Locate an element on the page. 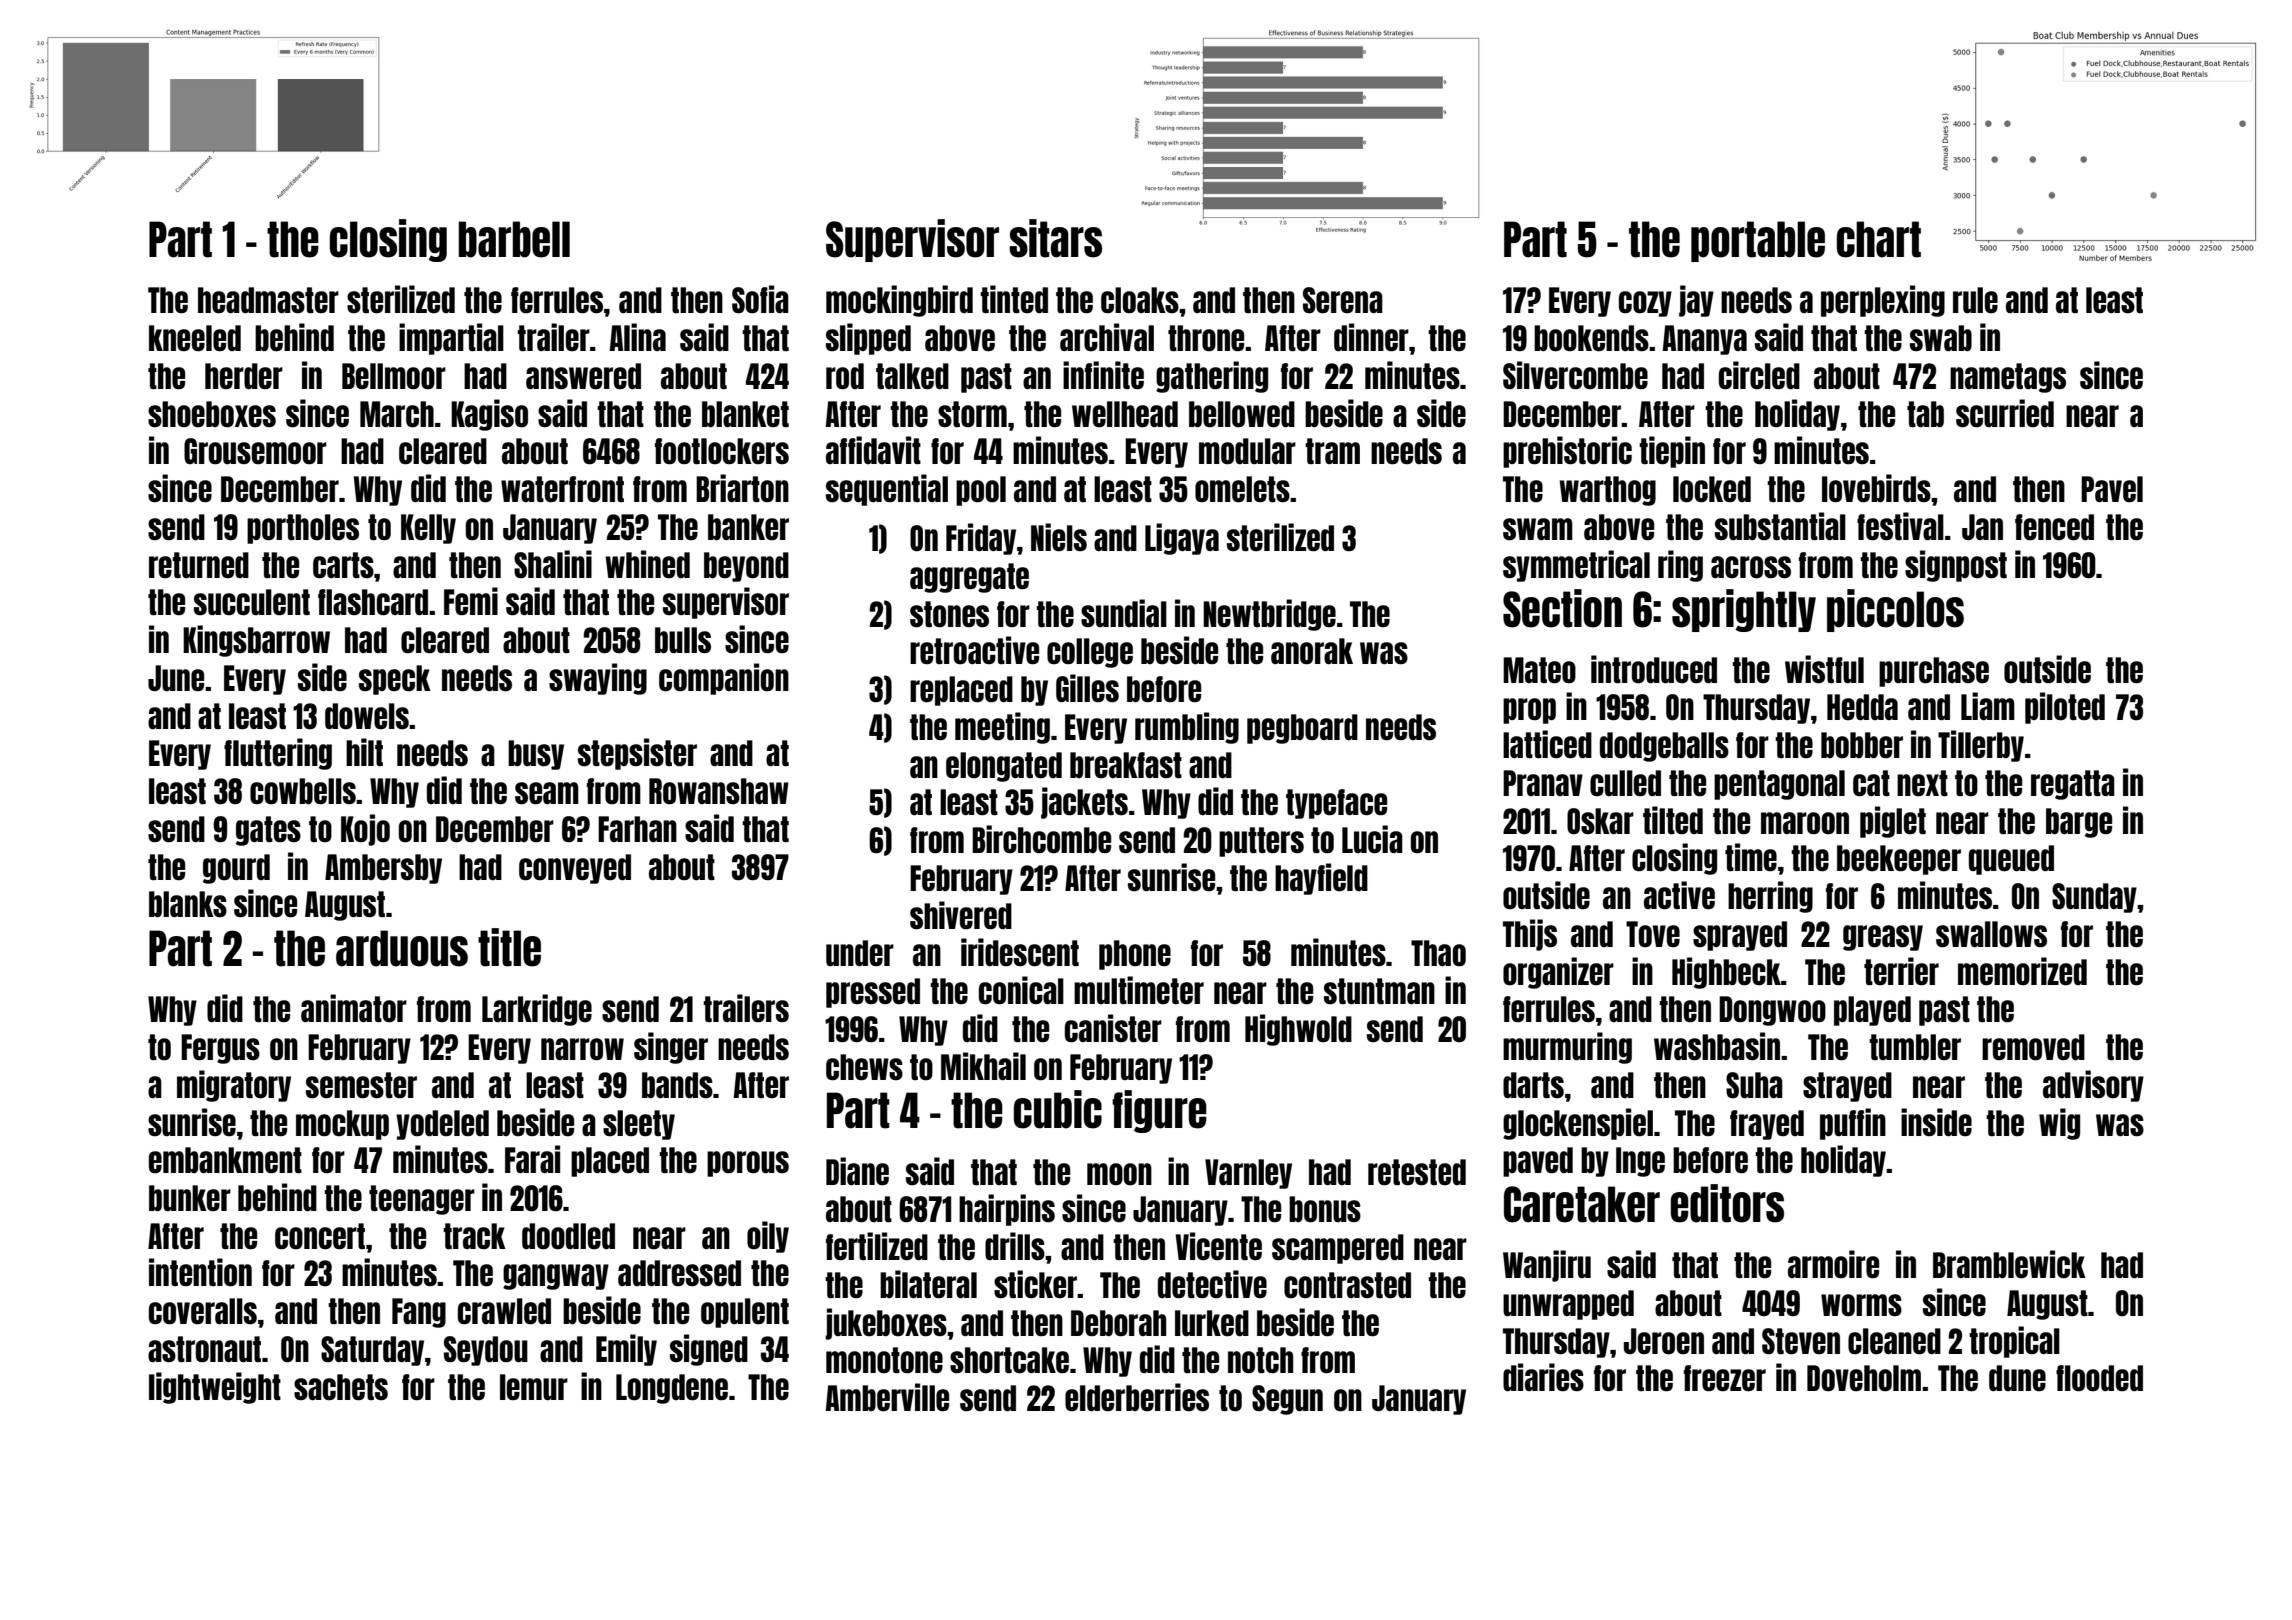 This image has height=1620, width=2292. arduous is located at coordinates (402, 948).
